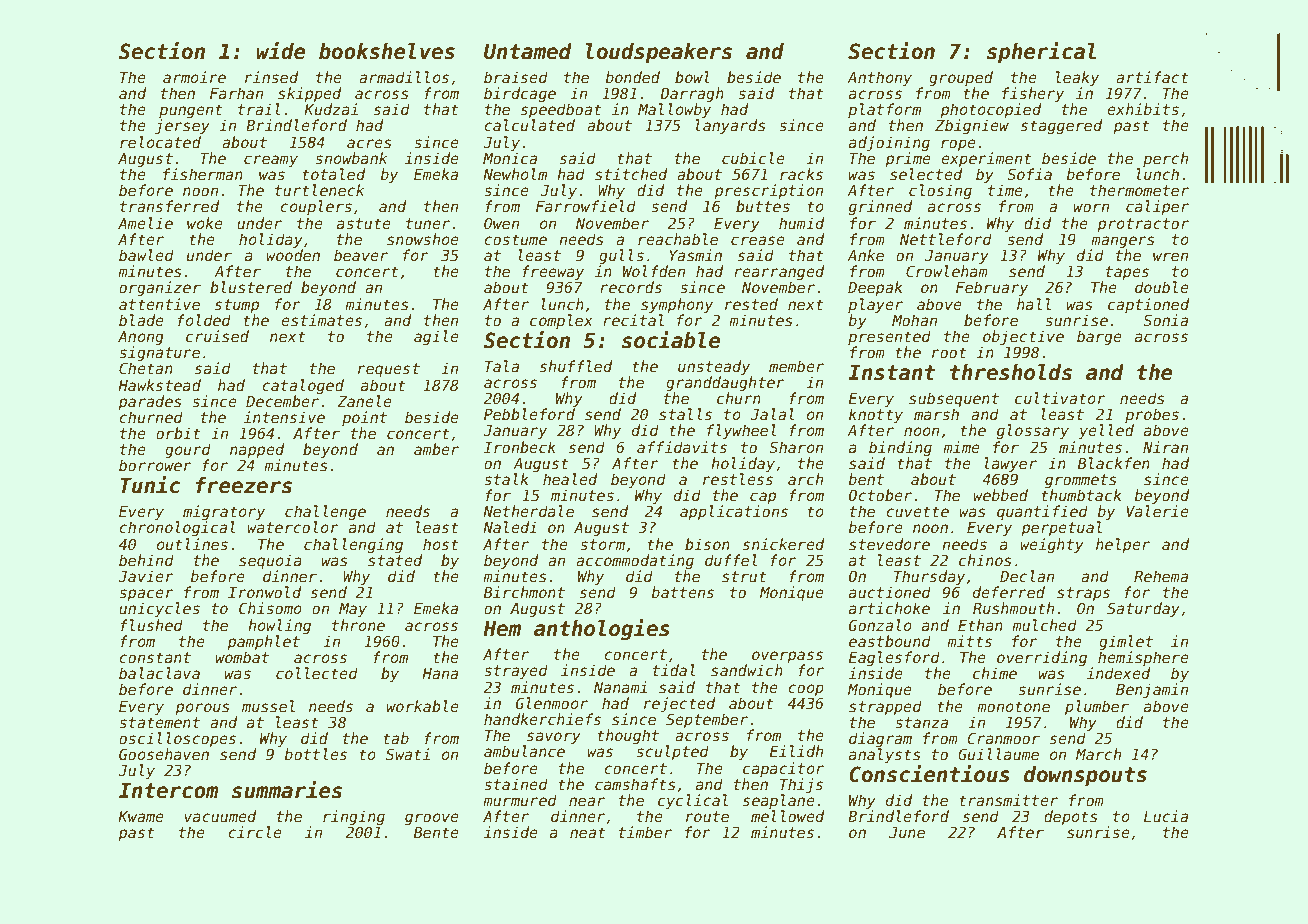 The image size is (1308, 924). I want to click on perch, so click(1165, 159).
